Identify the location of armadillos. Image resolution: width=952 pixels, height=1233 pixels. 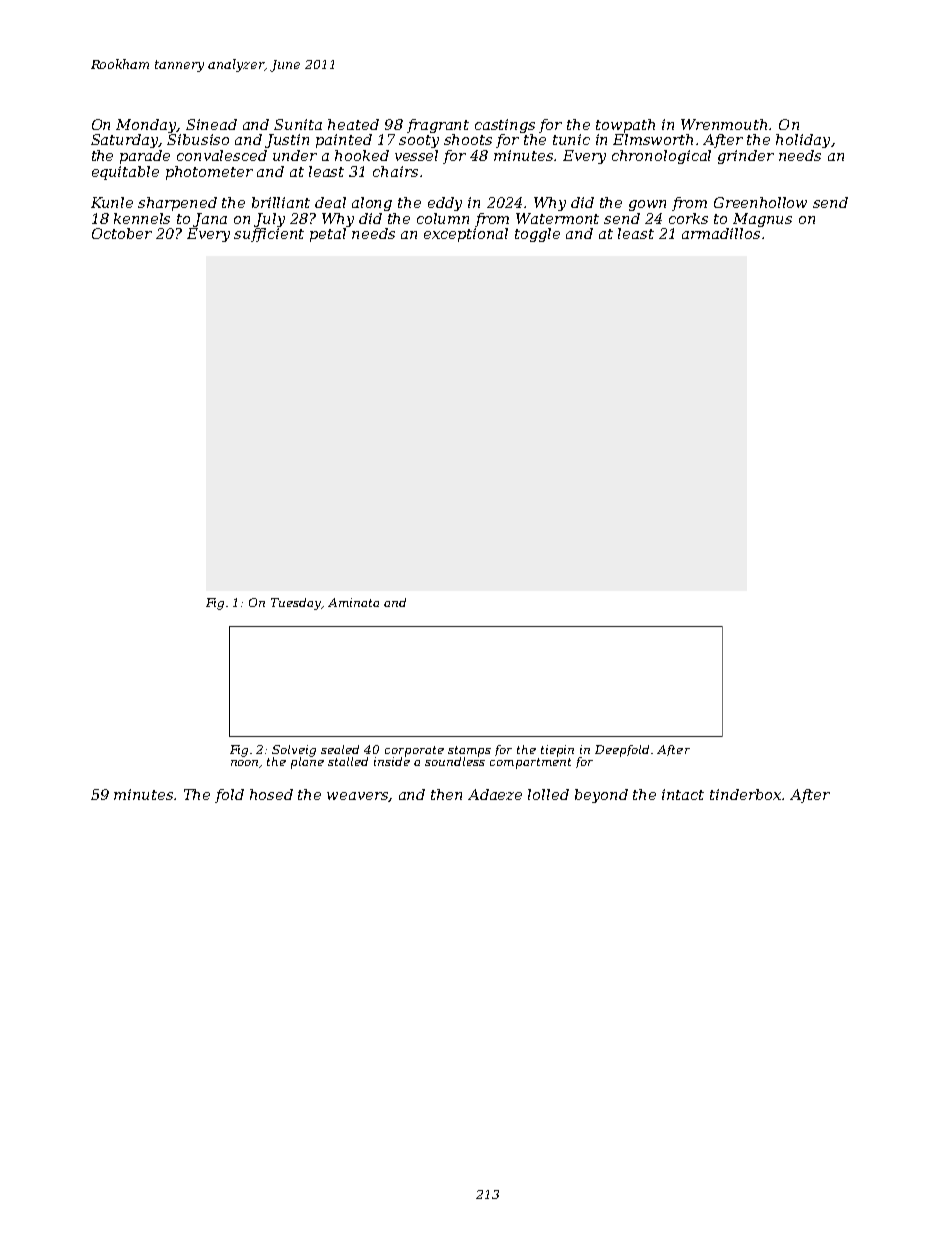
(721, 233).
